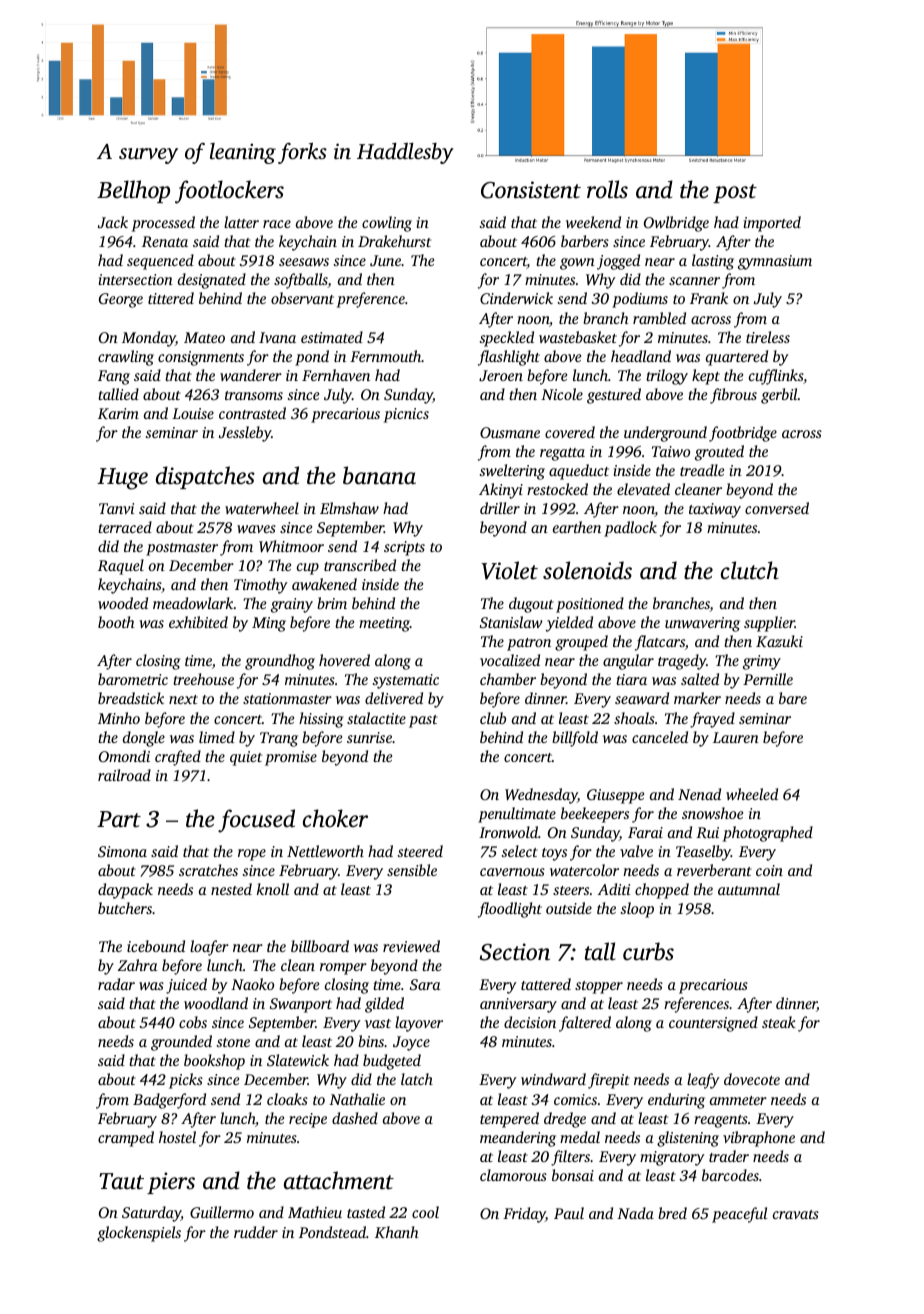  What do you see at coordinates (423, 721) in the document?
I see `past` at bounding box center [423, 721].
